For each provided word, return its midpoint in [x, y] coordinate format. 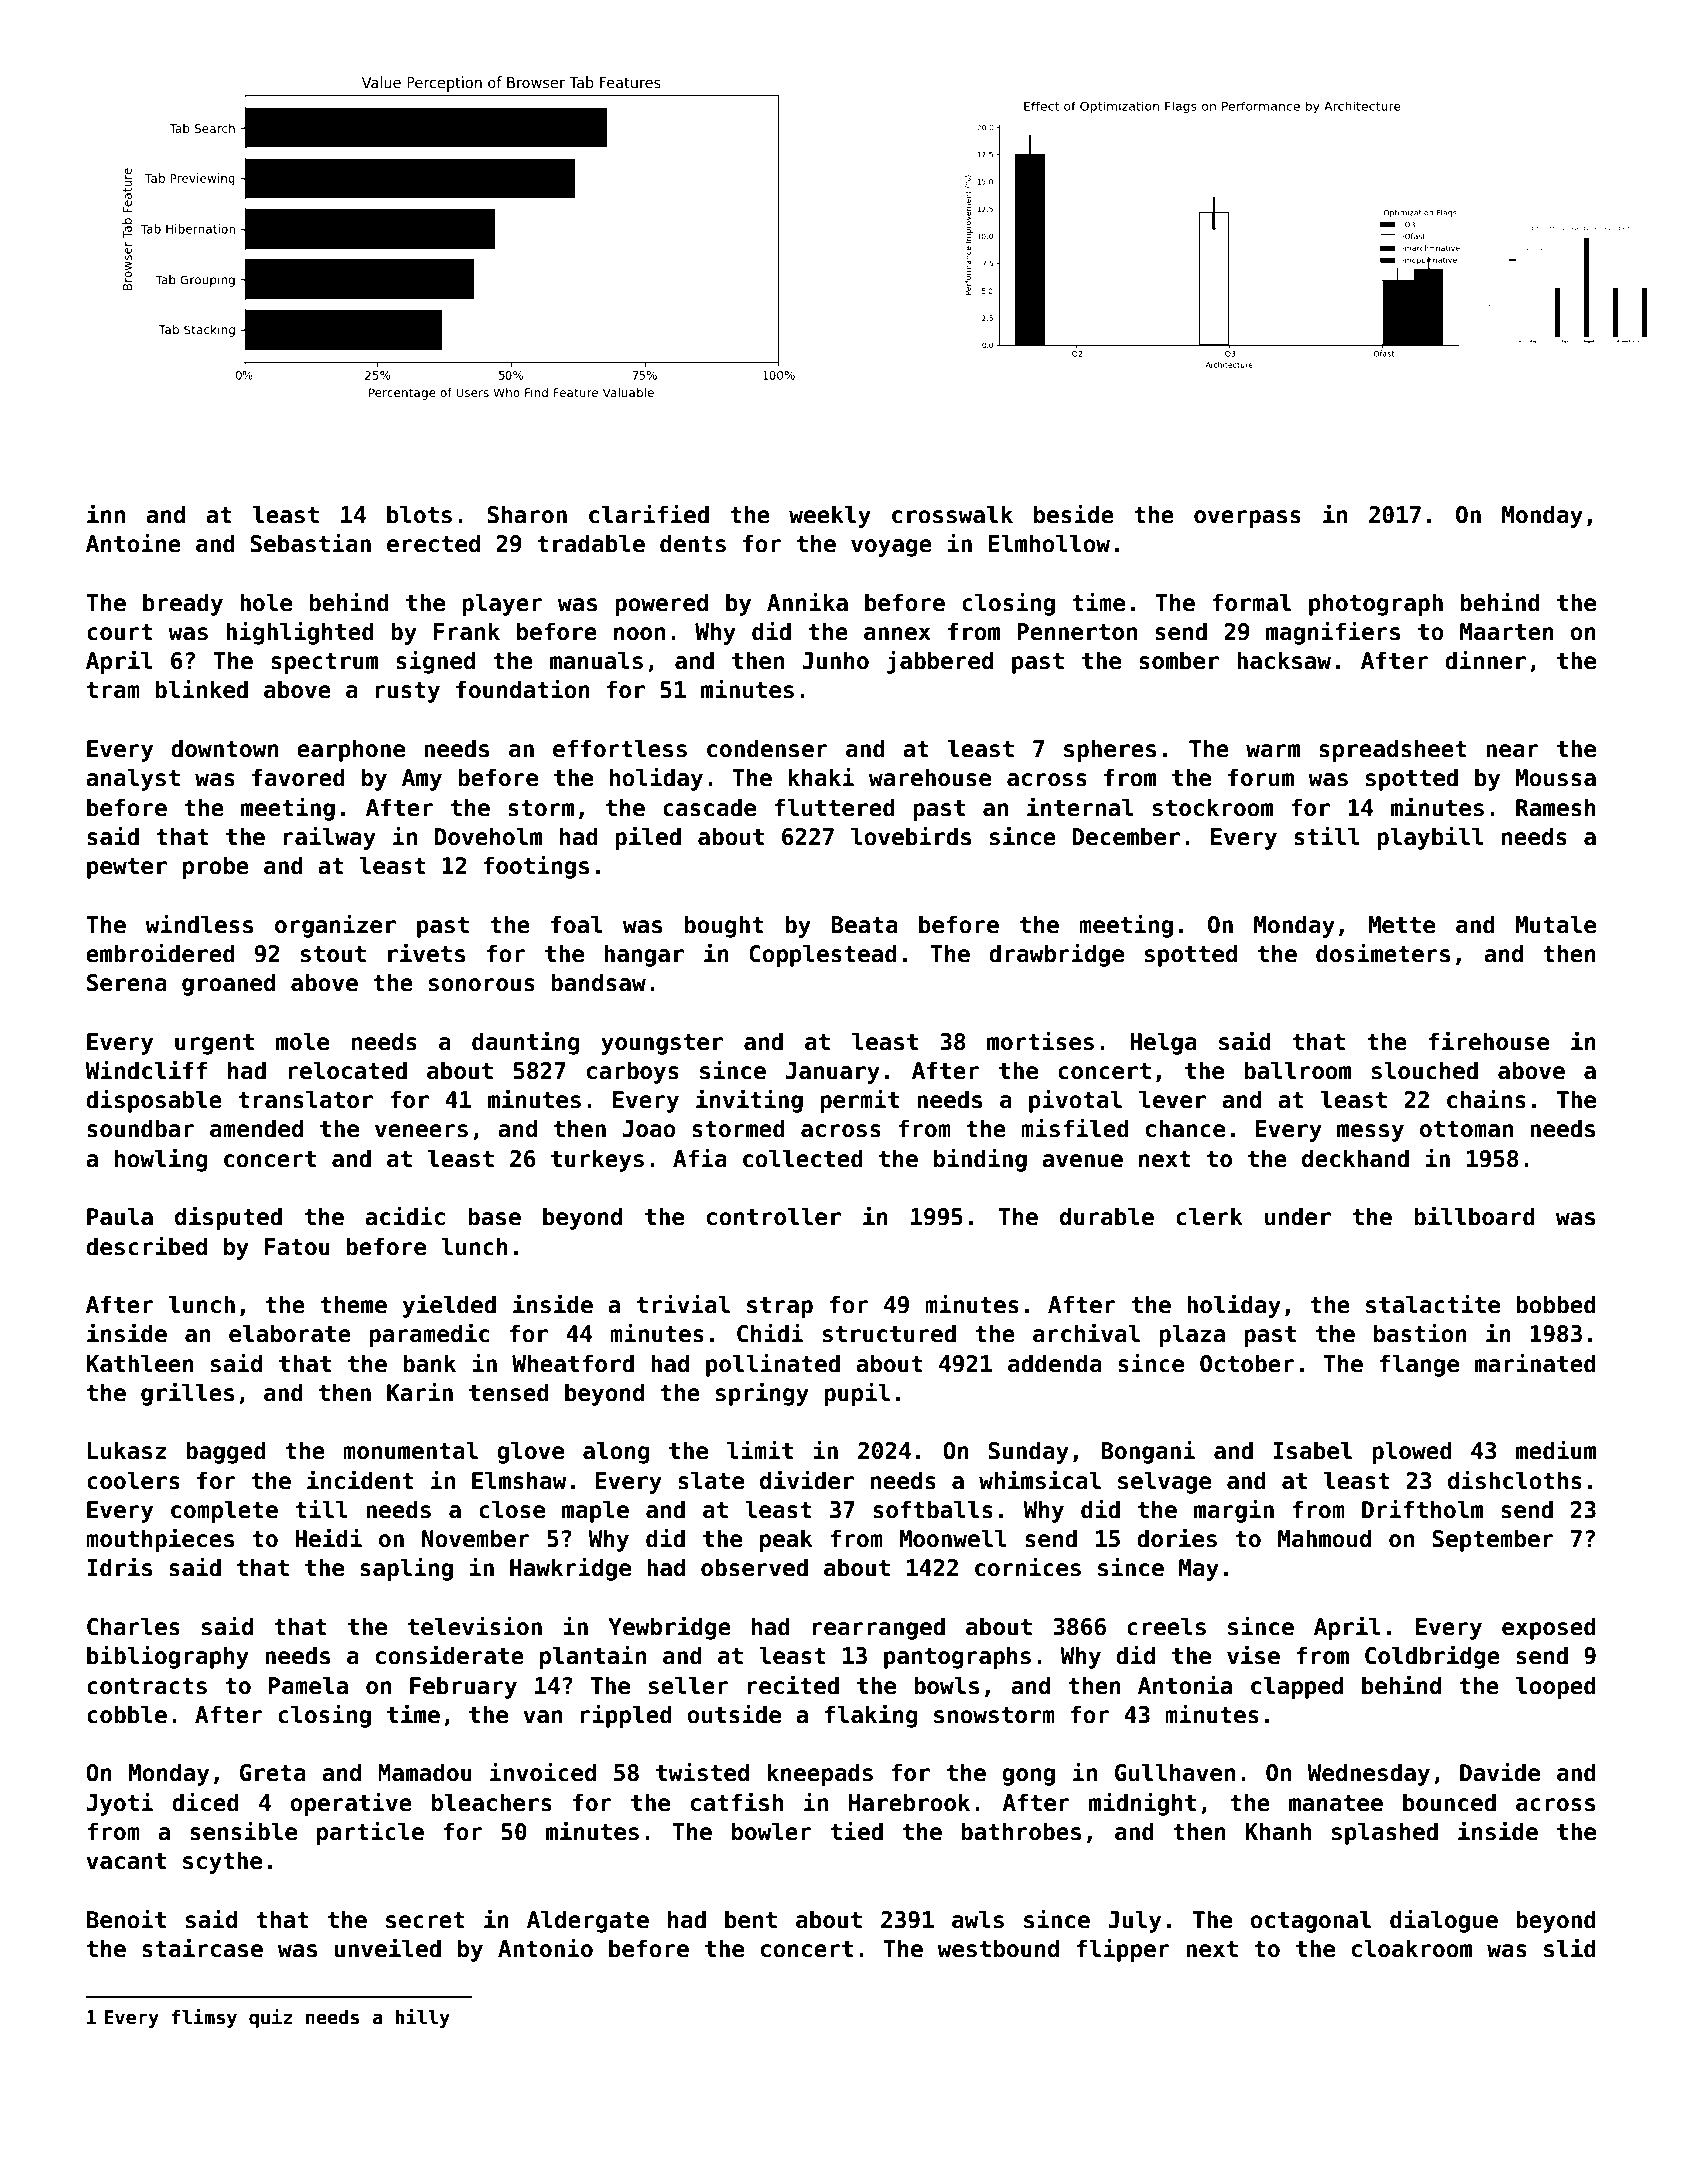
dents [693, 543]
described [146, 1246]
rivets [426, 953]
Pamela [308, 1685]
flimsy [204, 2018]
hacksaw [1284, 660]
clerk [1209, 1216]
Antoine [133, 543]
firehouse [1489, 1041]
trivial [683, 1304]
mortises [1040, 1041]
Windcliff [146, 1070]
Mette [1402, 925]
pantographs [957, 1657]
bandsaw [598, 982]
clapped [1297, 1687]
